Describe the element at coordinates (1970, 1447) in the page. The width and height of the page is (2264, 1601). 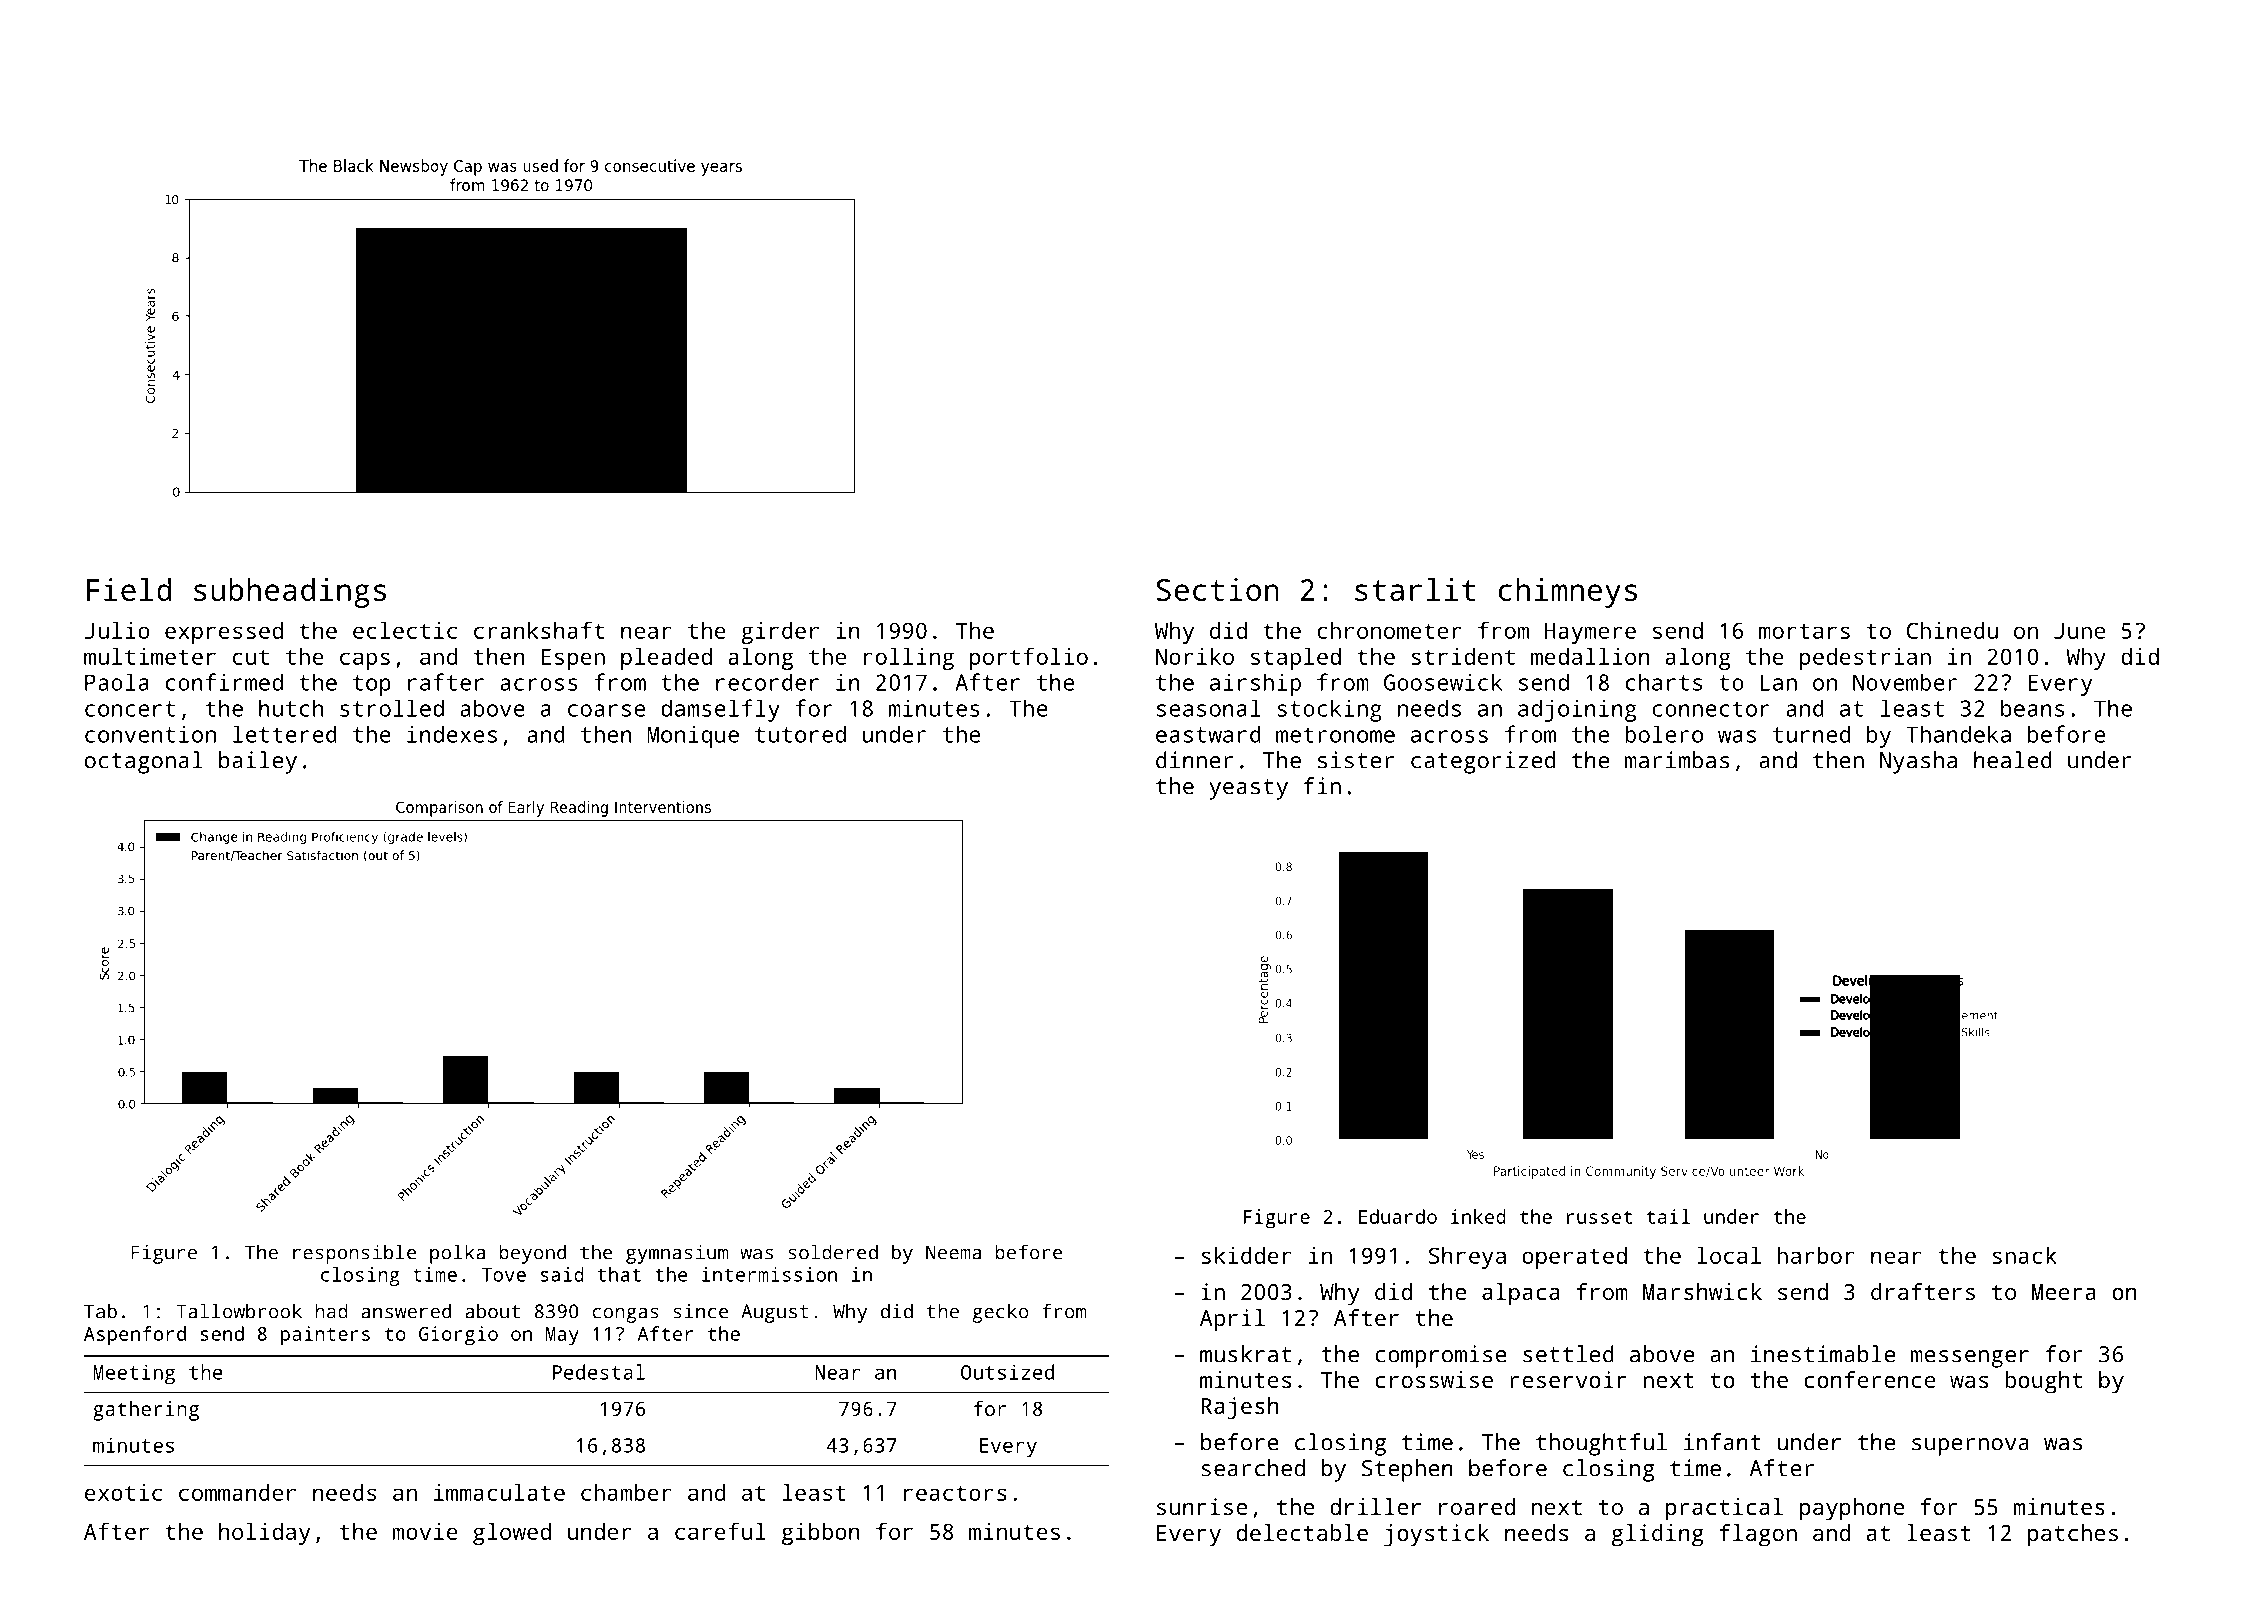
I see `supernova` at that location.
